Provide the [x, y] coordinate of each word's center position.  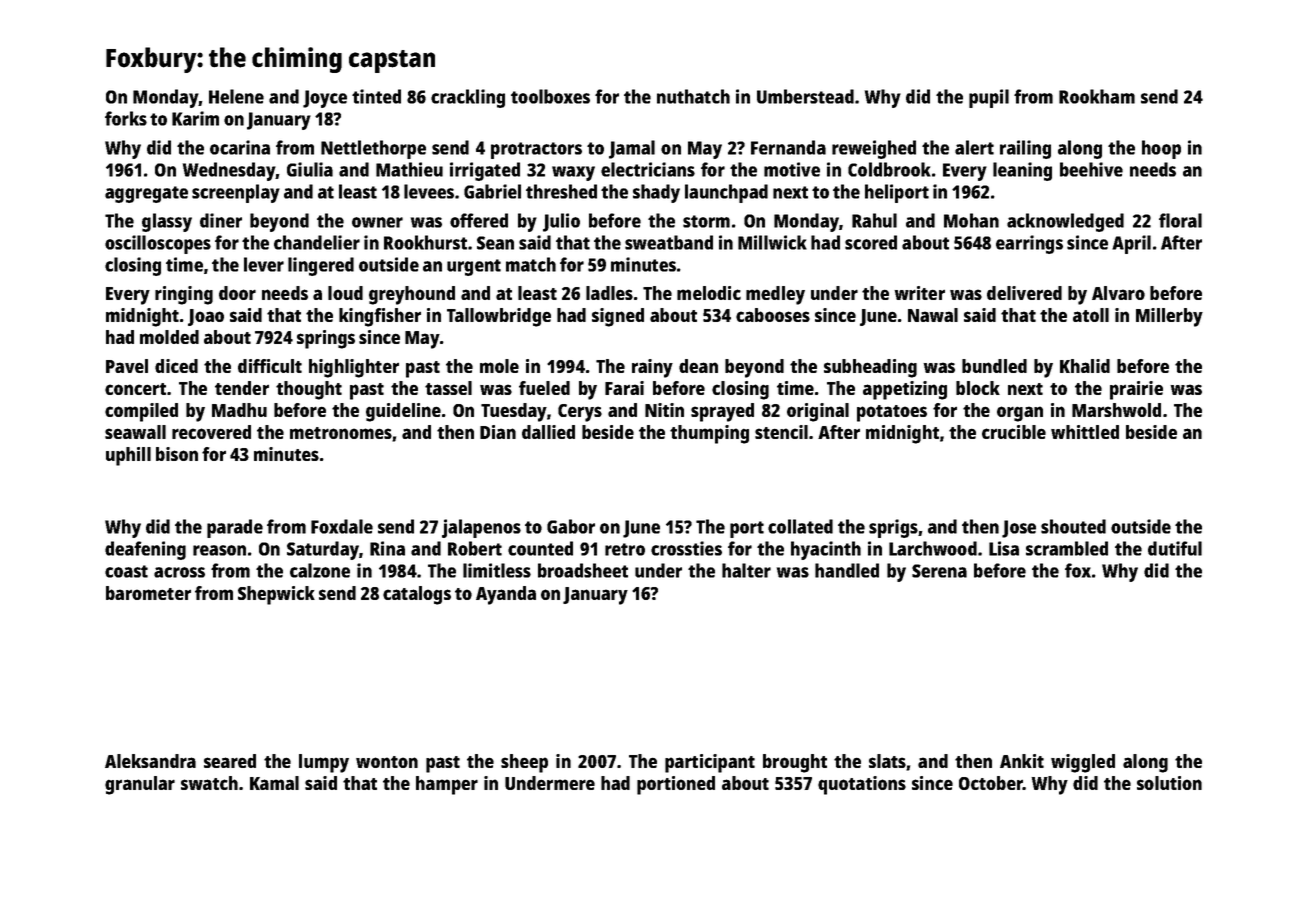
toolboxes [550, 96]
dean [698, 366]
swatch [209, 783]
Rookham [1097, 96]
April [1131, 244]
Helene [236, 96]
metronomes [341, 433]
